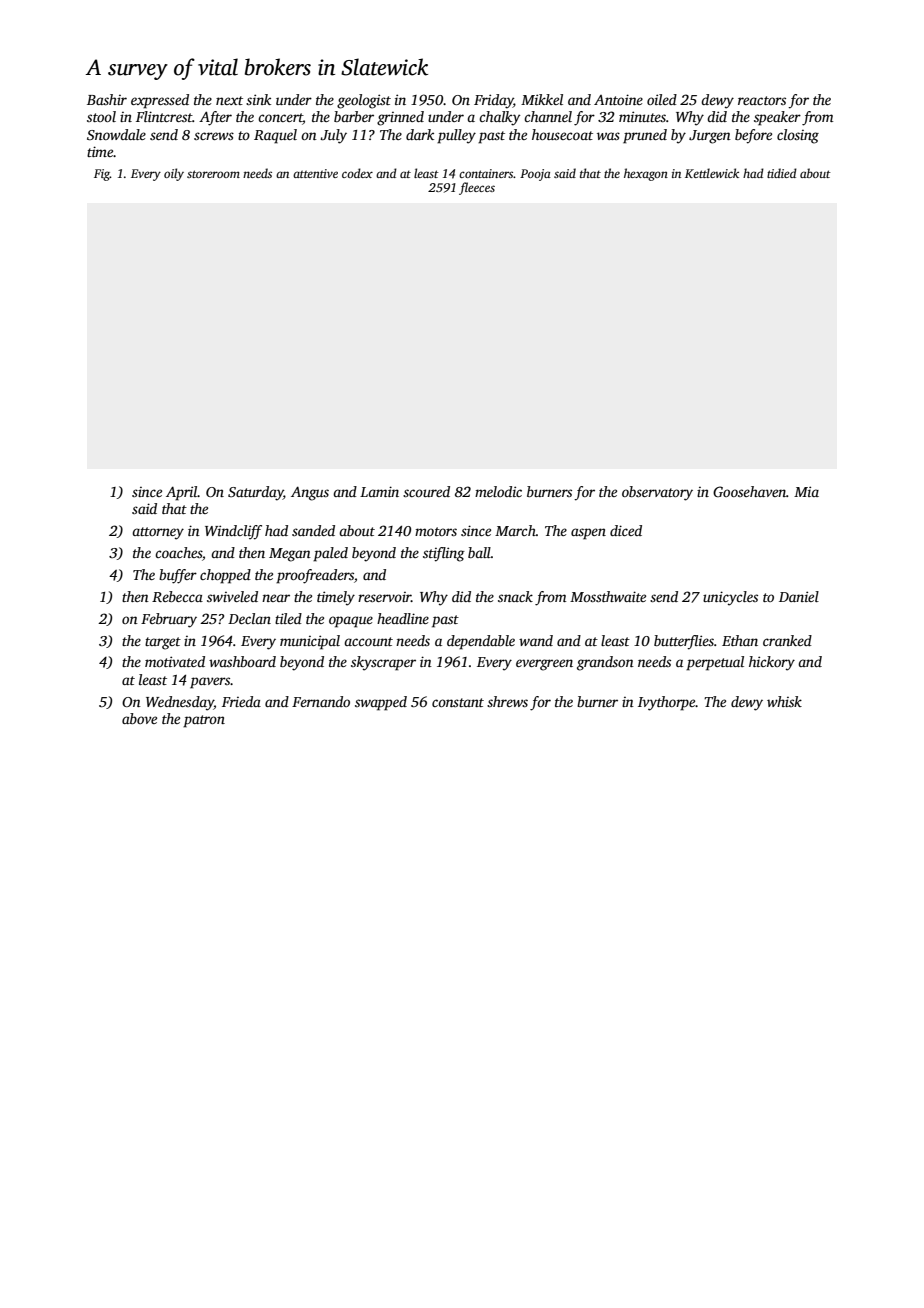 The image size is (924, 1308). Describe the element at coordinates (806, 491) in the screenshot. I see `Mia` at that location.
